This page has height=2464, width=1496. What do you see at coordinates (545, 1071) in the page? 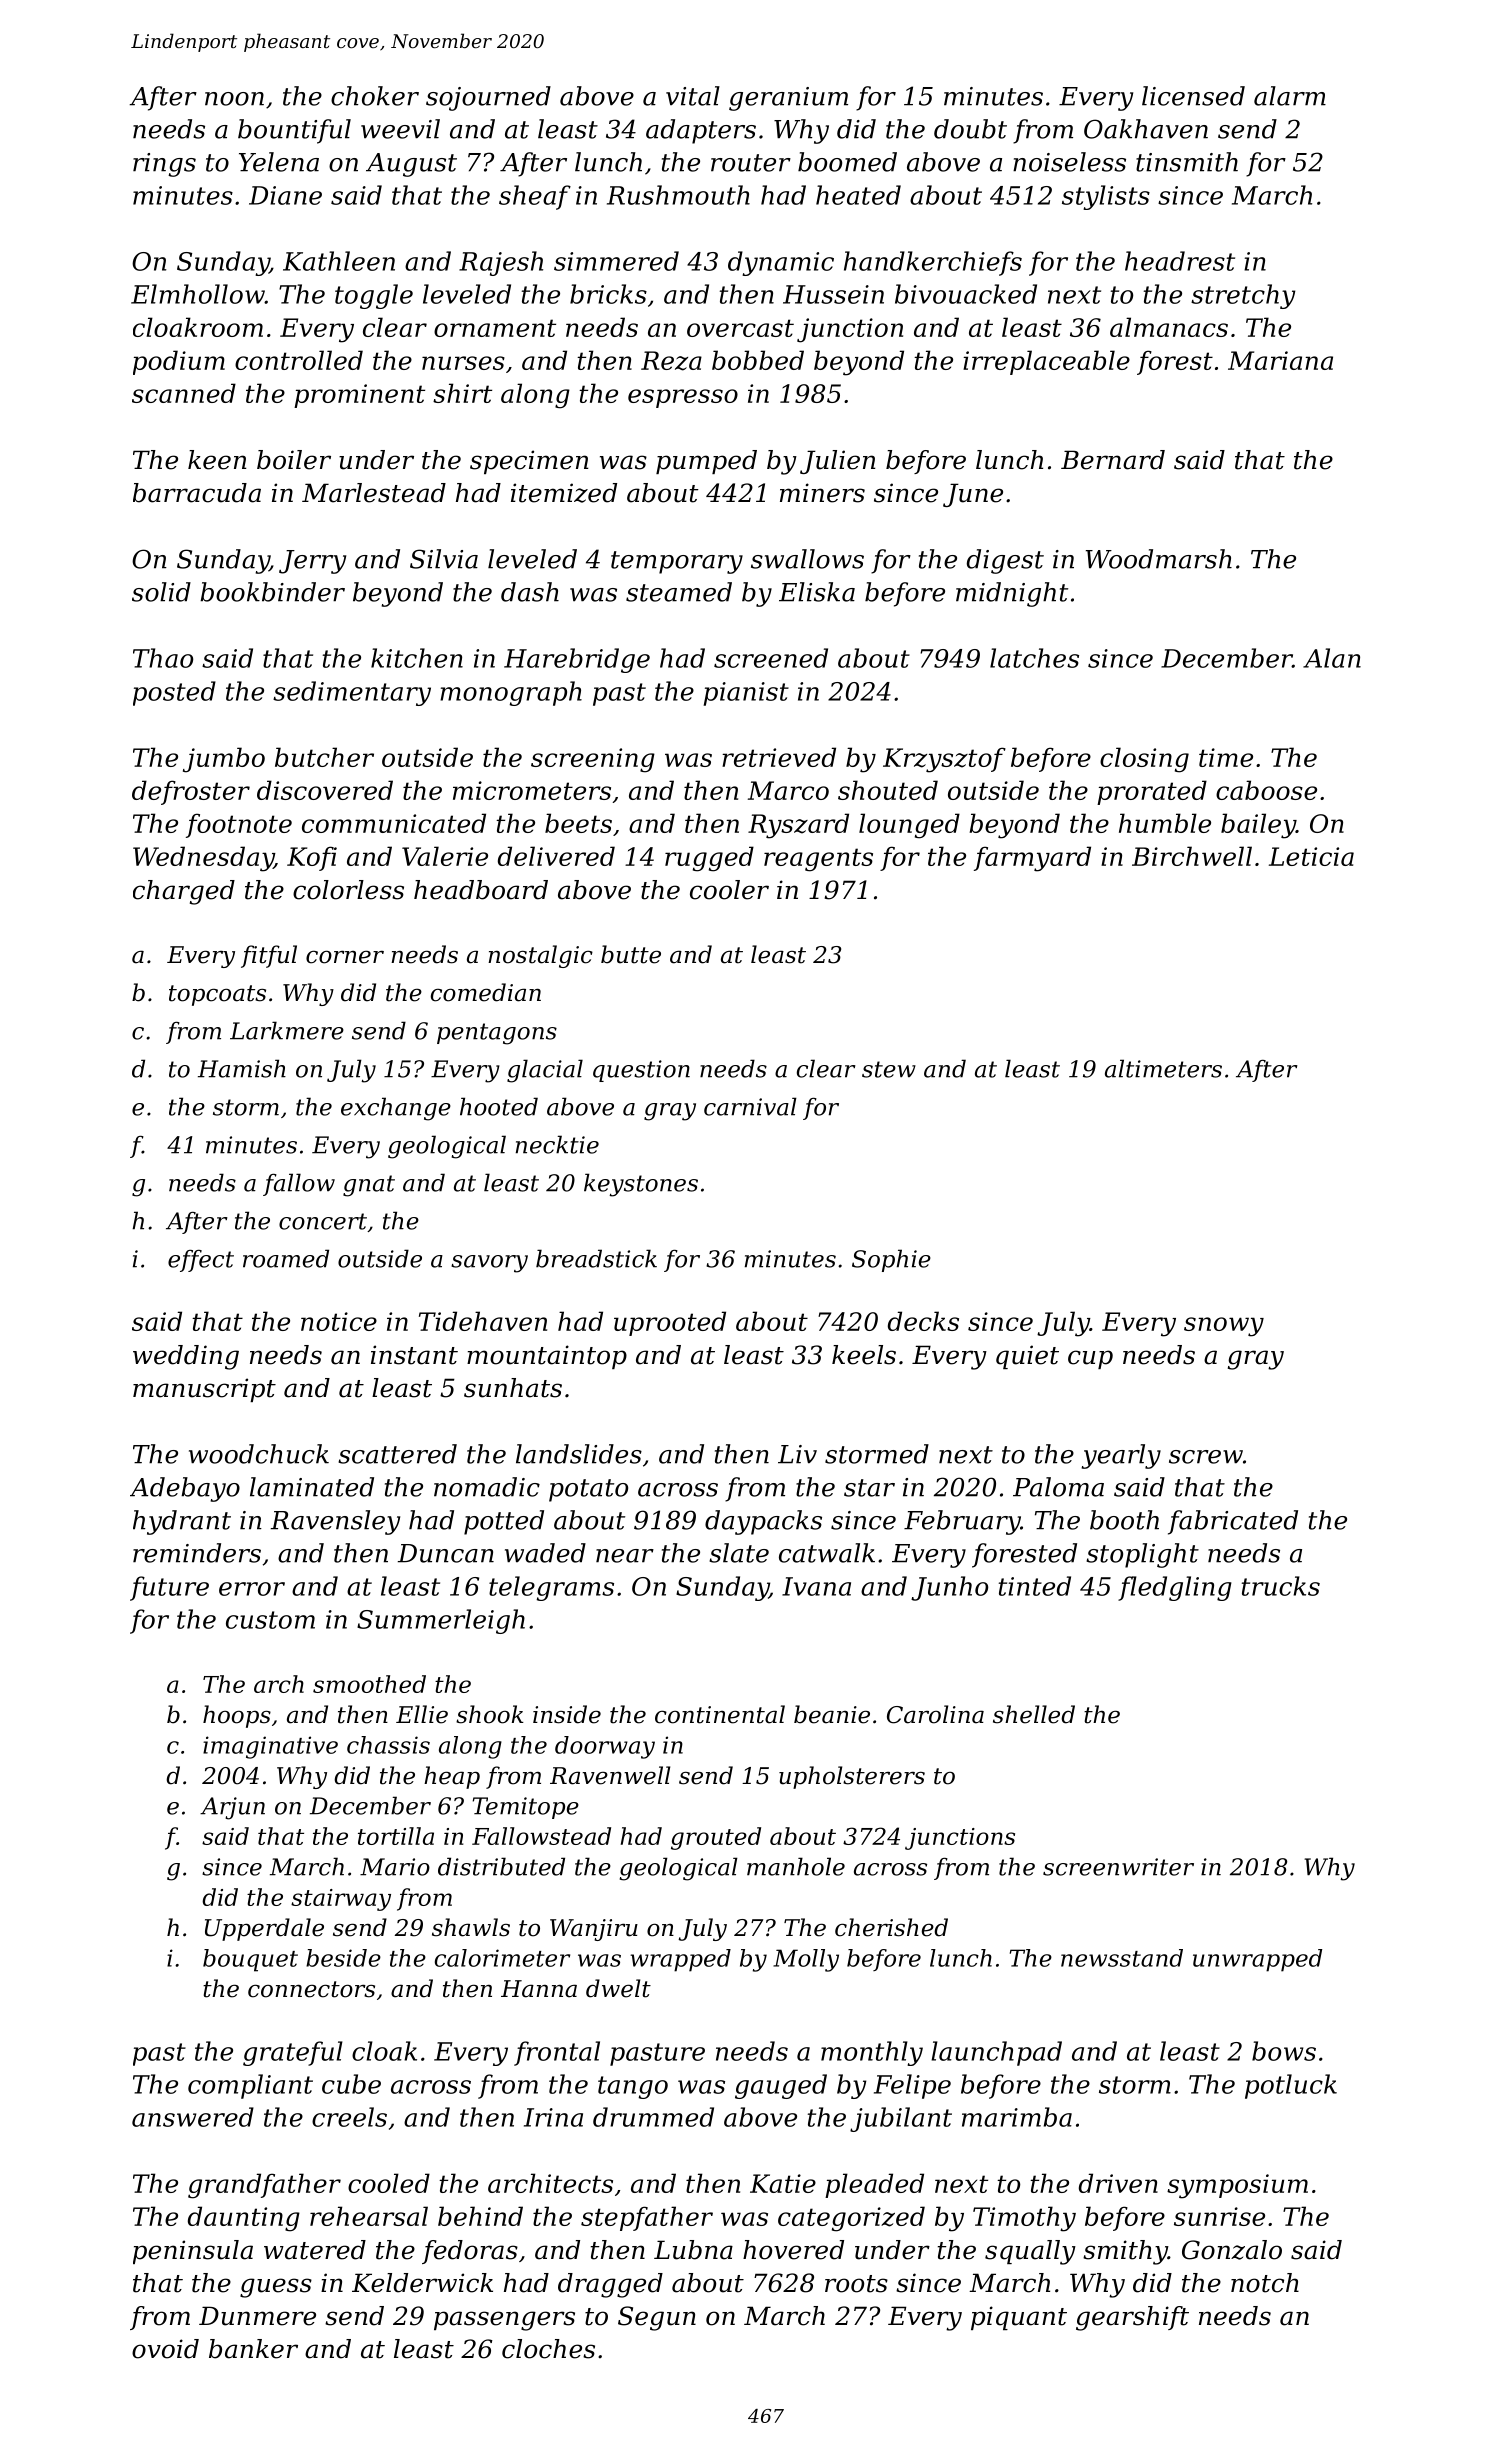
I see `glacial` at bounding box center [545, 1071].
